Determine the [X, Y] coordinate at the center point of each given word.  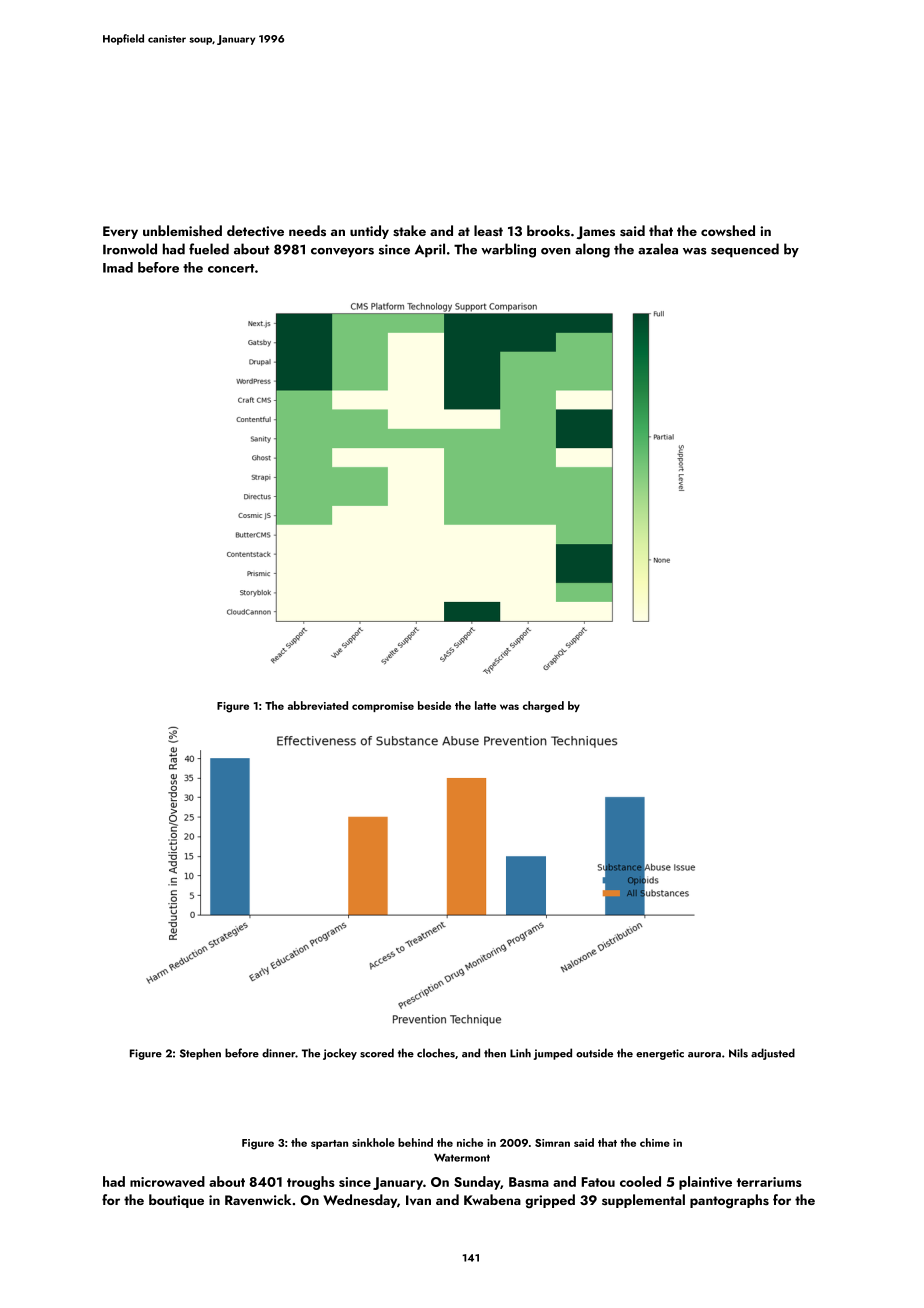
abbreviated [318, 705]
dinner [279, 1053]
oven [556, 251]
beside [434, 705]
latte [485, 705]
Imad [118, 267]
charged [543, 707]
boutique [176, 1201]
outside [594, 1053]
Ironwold [130, 249]
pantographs [729, 1201]
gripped [550, 1201]
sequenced [745, 250]
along [592, 250]
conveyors [342, 252]
